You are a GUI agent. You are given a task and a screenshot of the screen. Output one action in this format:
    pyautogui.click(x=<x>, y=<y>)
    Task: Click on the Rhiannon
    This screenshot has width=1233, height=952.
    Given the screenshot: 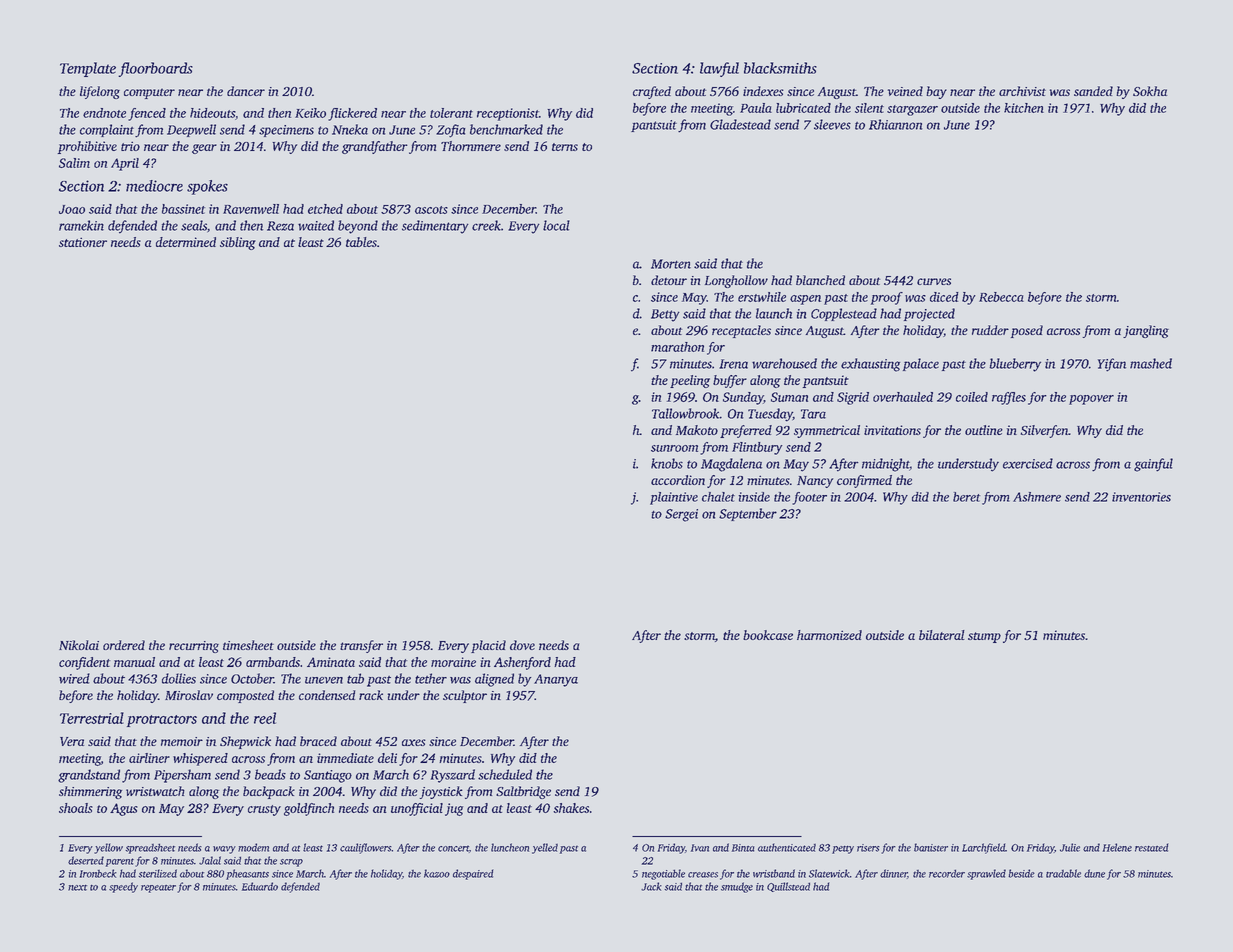 What is the action you would take?
    pyautogui.click(x=895, y=124)
